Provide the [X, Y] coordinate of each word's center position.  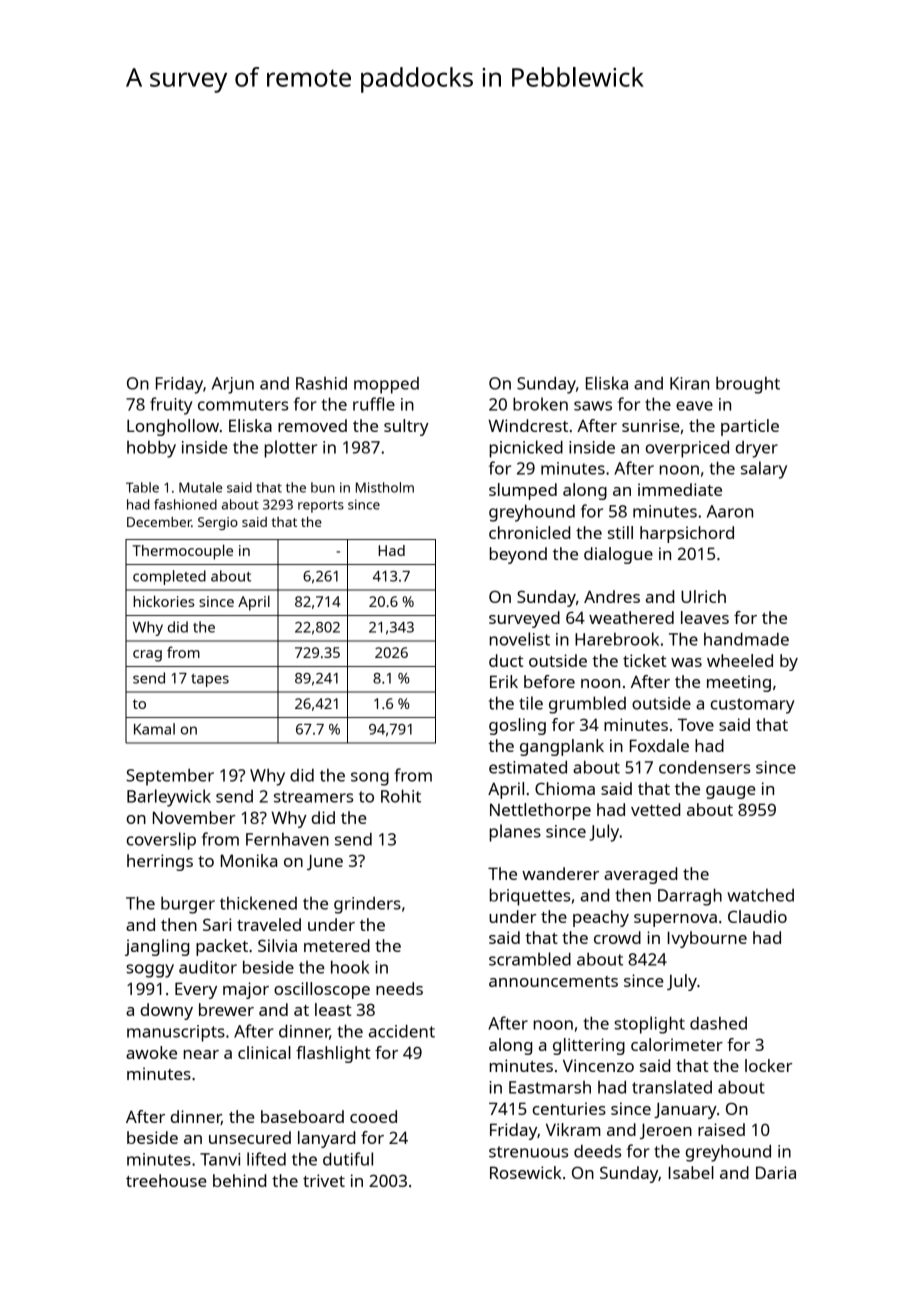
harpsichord [687, 534]
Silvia [277, 945]
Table [142, 487]
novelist [520, 639]
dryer [757, 449]
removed [312, 425]
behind [239, 1180]
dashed [718, 1023]
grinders [367, 905]
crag [147, 656]
